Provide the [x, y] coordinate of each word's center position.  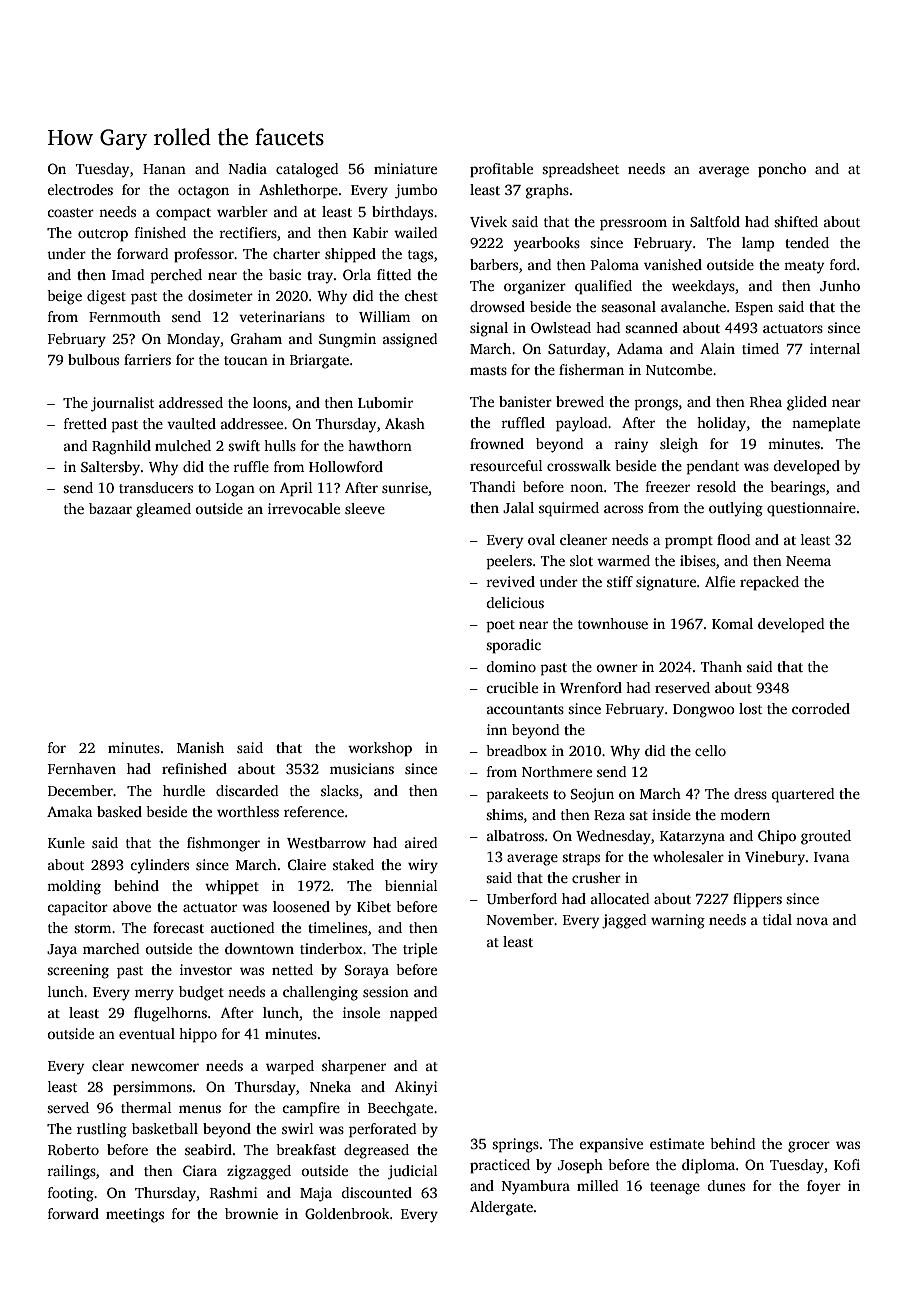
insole [361, 1012]
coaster [70, 212]
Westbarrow [326, 842]
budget [201, 993]
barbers [494, 264]
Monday [193, 340]
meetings [135, 1215]
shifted [796, 221]
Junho [840, 285]
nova [812, 921]
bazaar [110, 508]
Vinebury [775, 858]
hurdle [184, 790]
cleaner [583, 539]
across [623, 509]
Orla [357, 274]
